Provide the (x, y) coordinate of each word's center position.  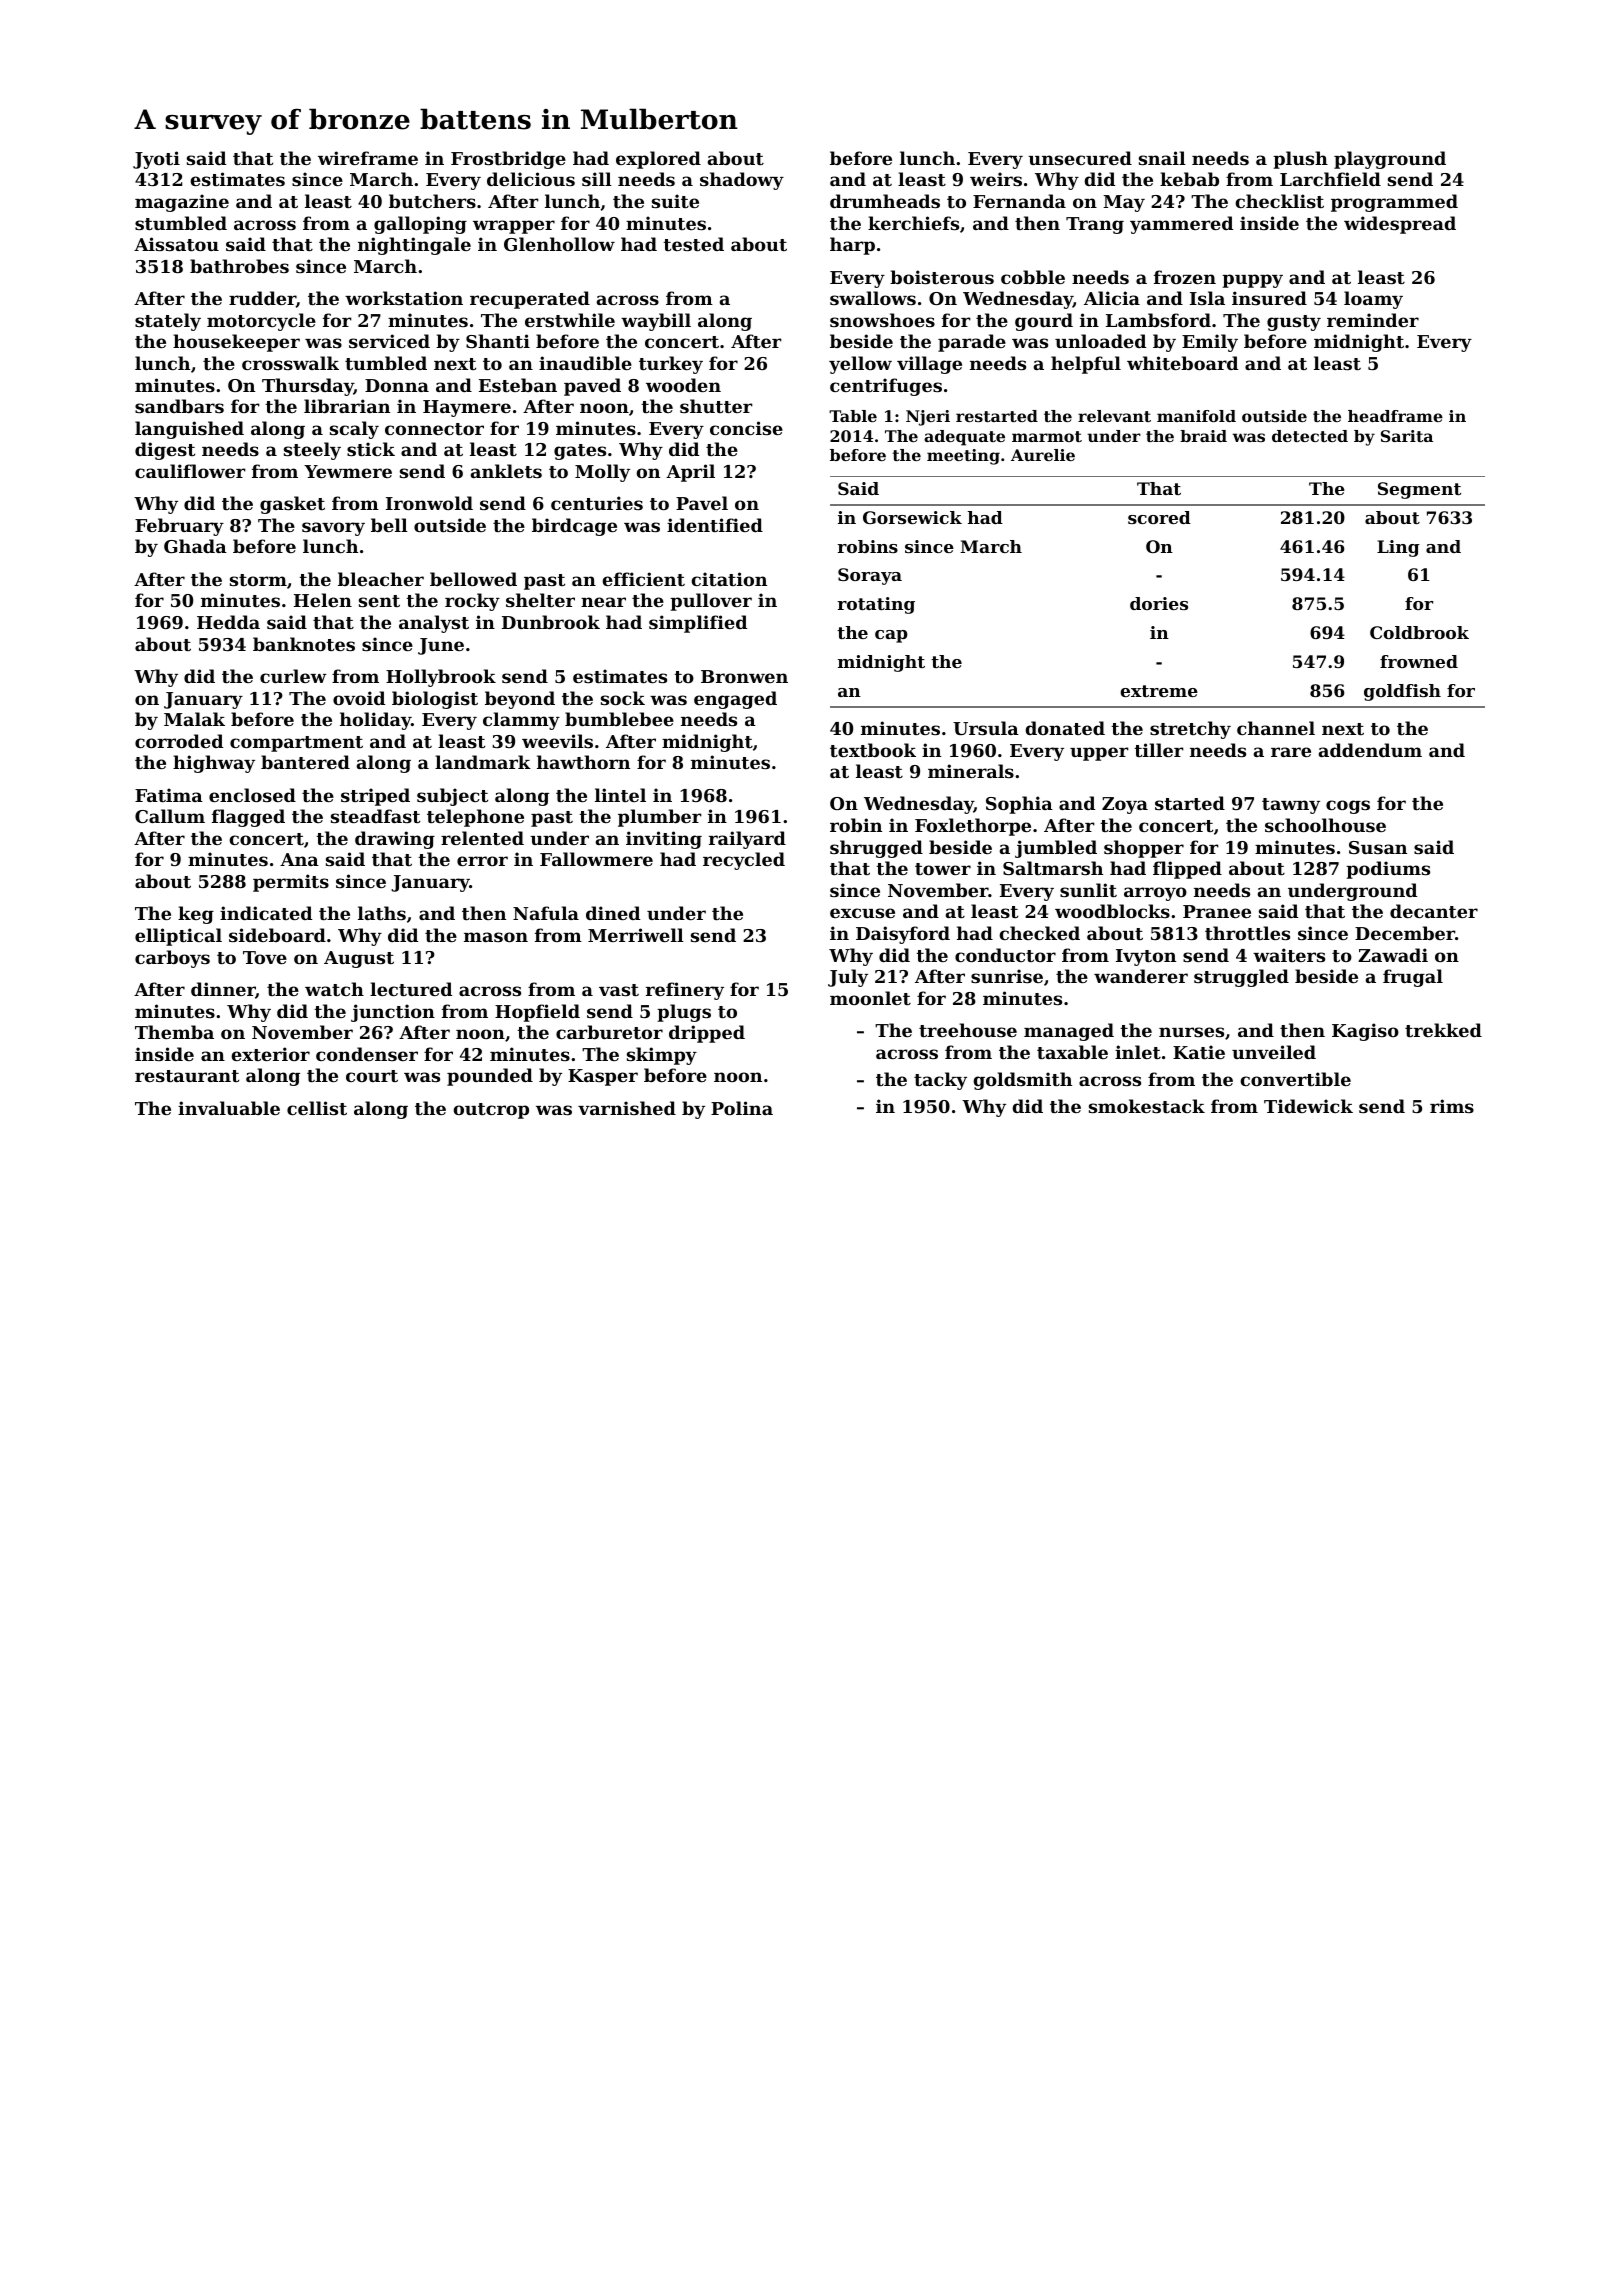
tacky (940, 1081)
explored (658, 160)
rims (1452, 1106)
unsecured (1080, 158)
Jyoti (156, 160)
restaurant (187, 1076)
